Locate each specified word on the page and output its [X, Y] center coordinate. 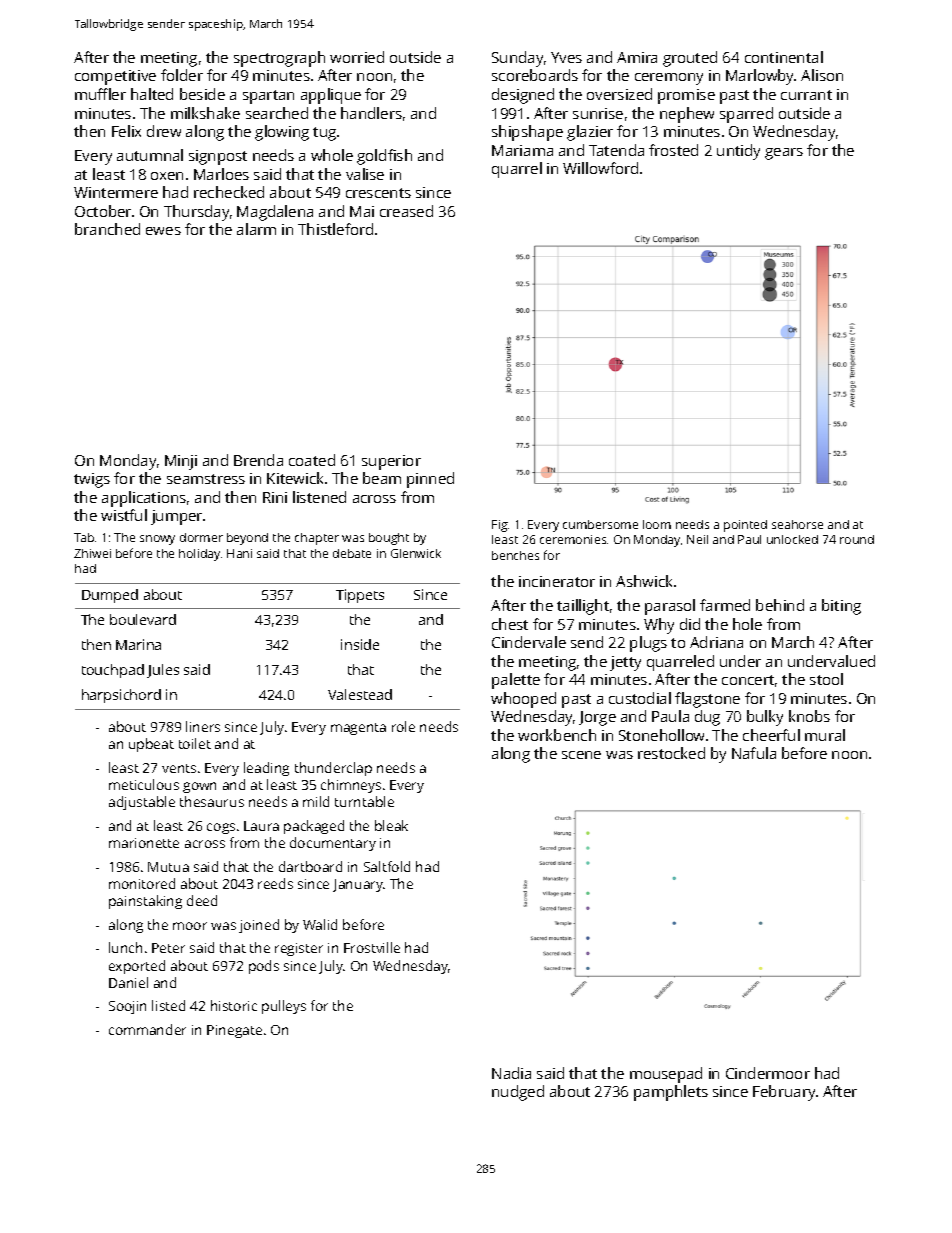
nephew [687, 115]
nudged [518, 1093]
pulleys [284, 1007]
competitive [115, 77]
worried [357, 57]
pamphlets [671, 1093]
